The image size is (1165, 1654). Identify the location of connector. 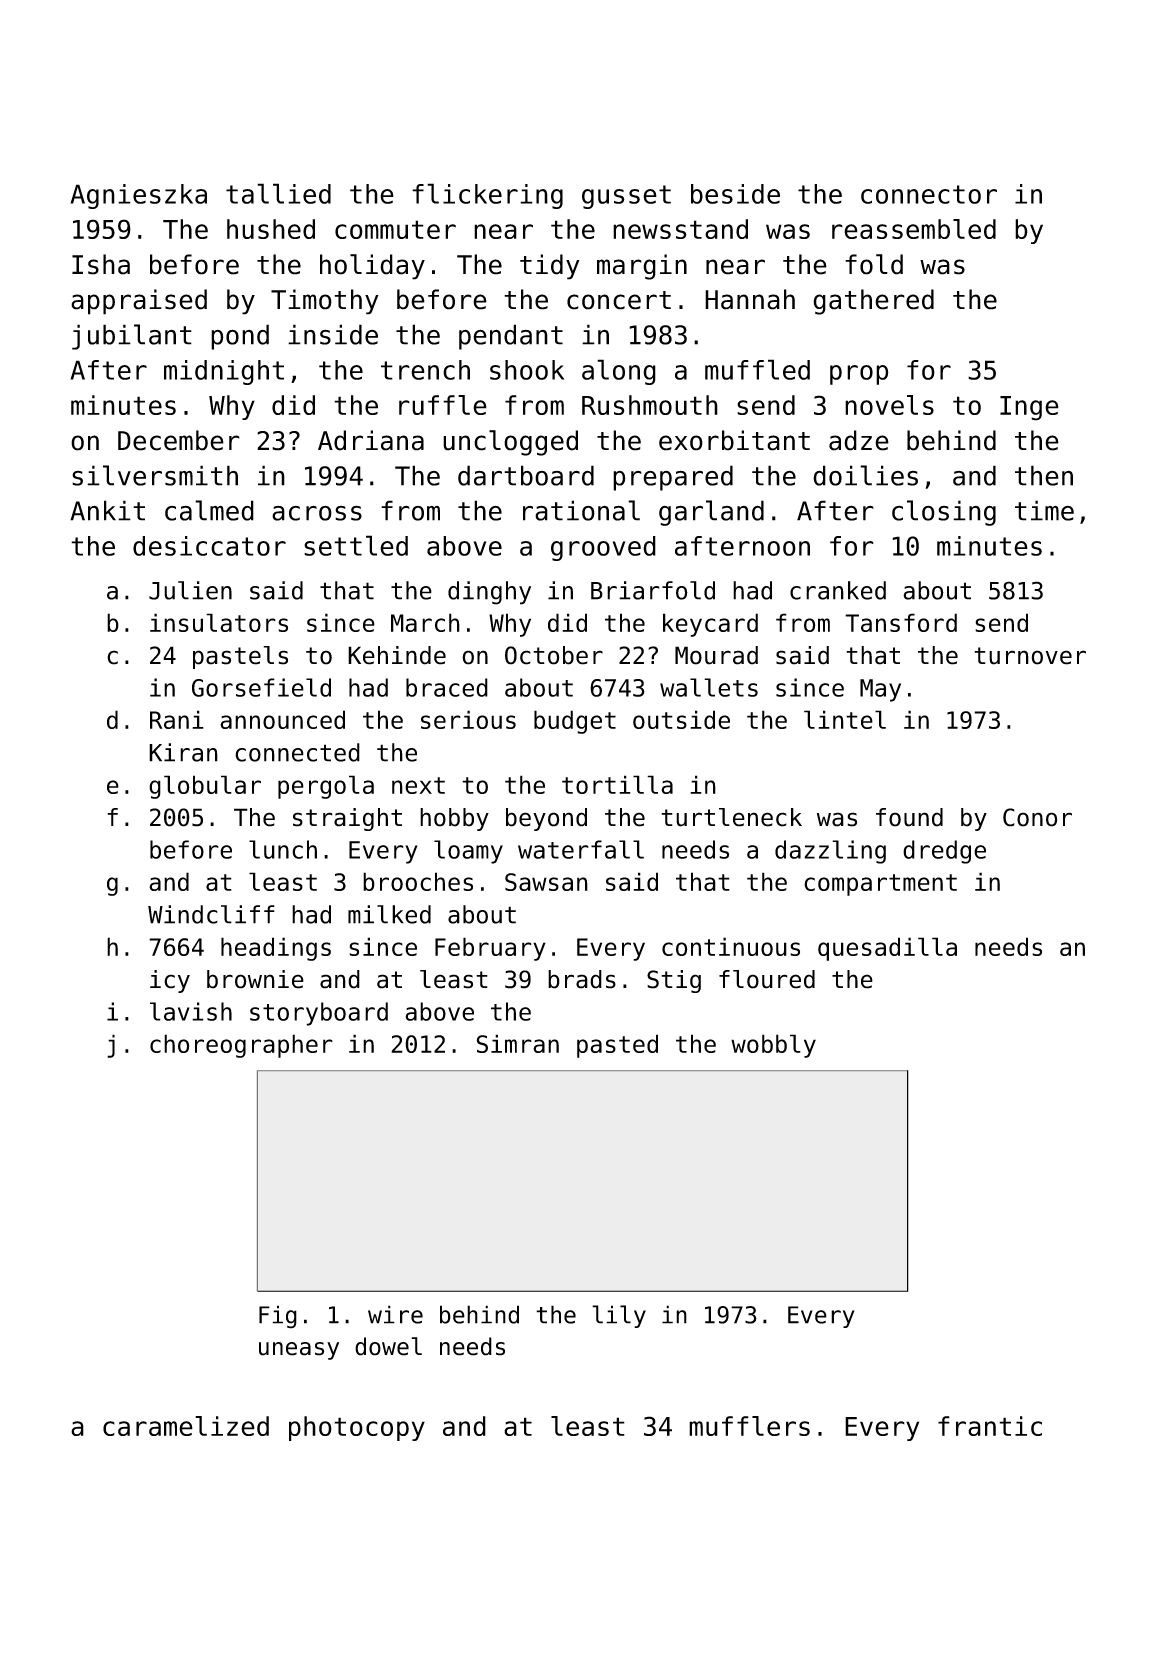
(929, 194).
